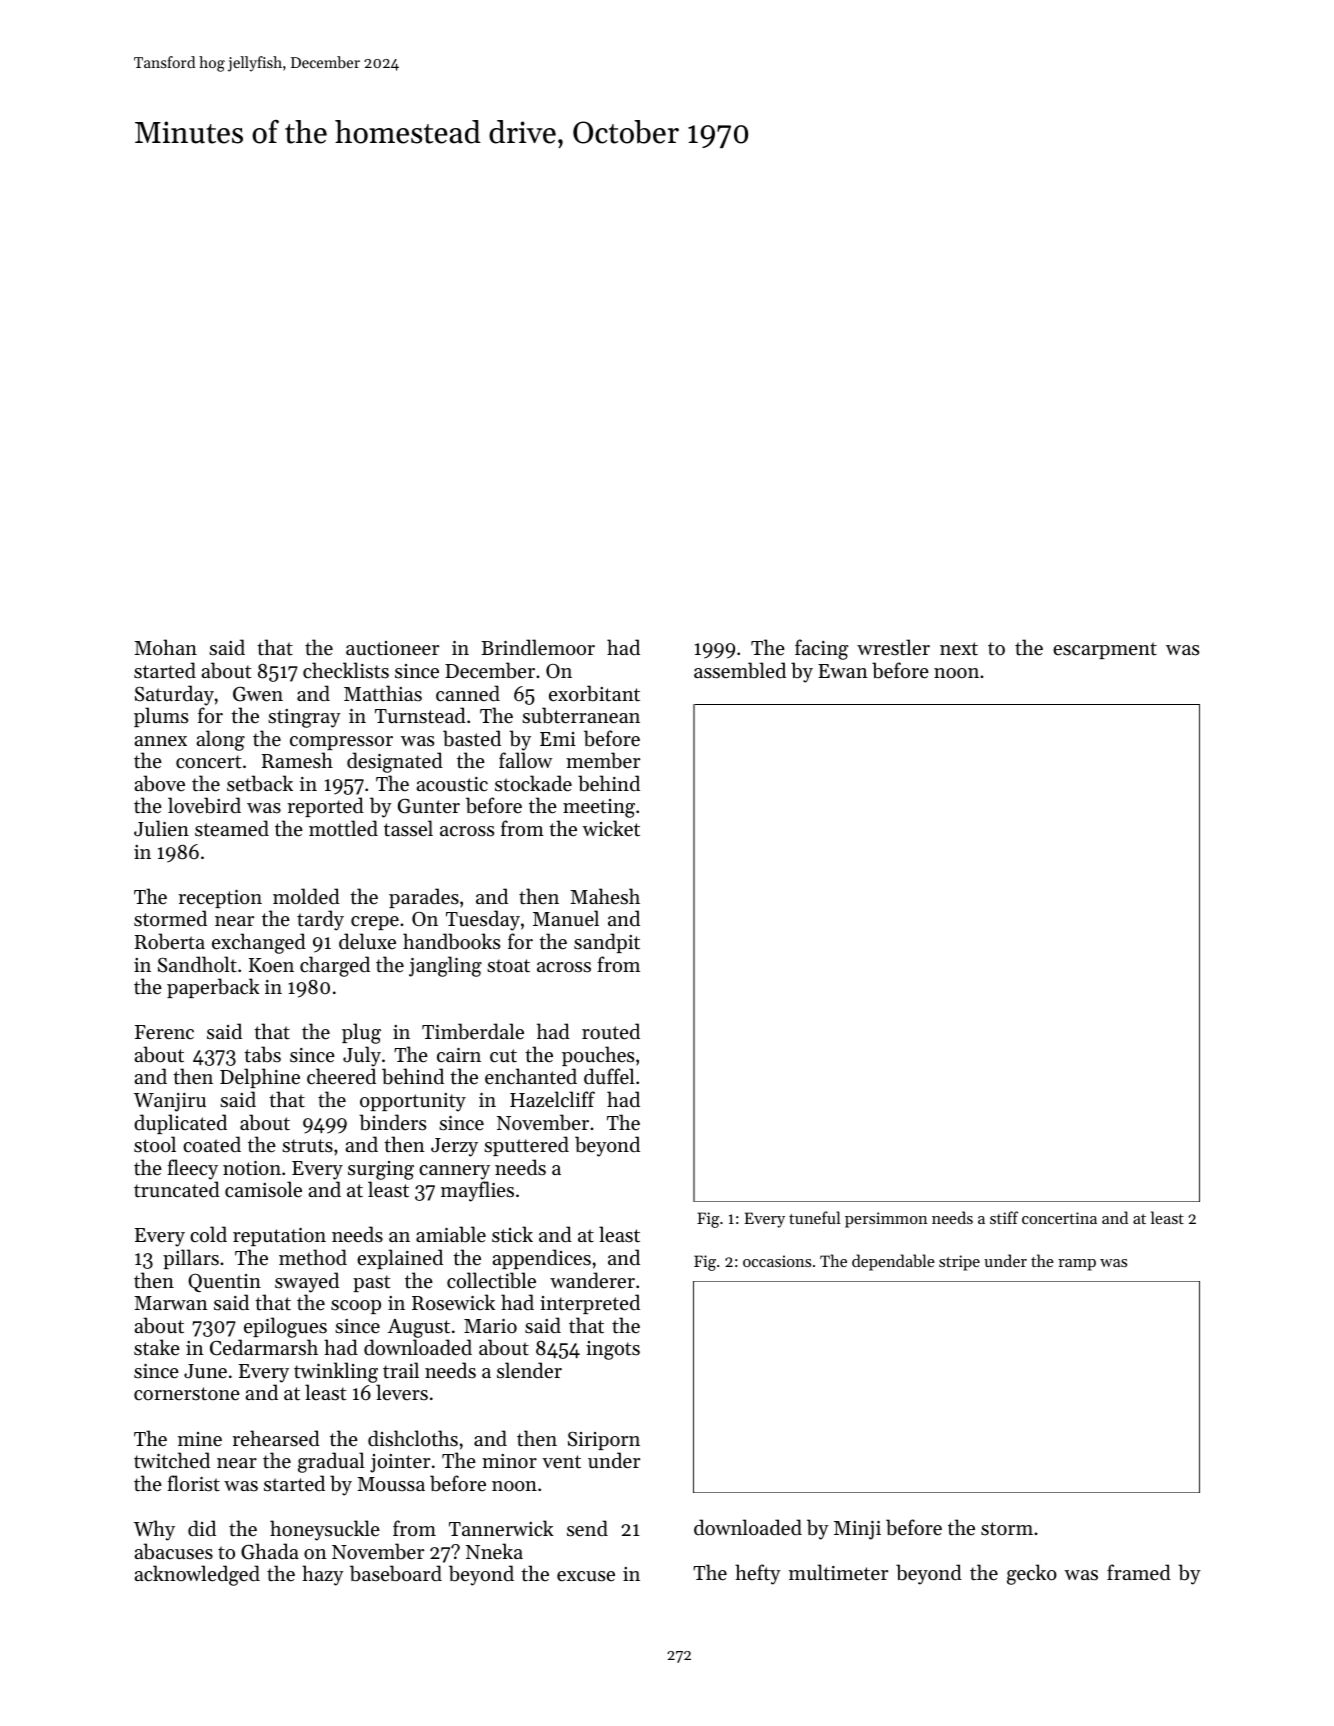 This page has height=1726, width=1334. Describe the element at coordinates (220, 740) in the page. I see `along` at that location.
